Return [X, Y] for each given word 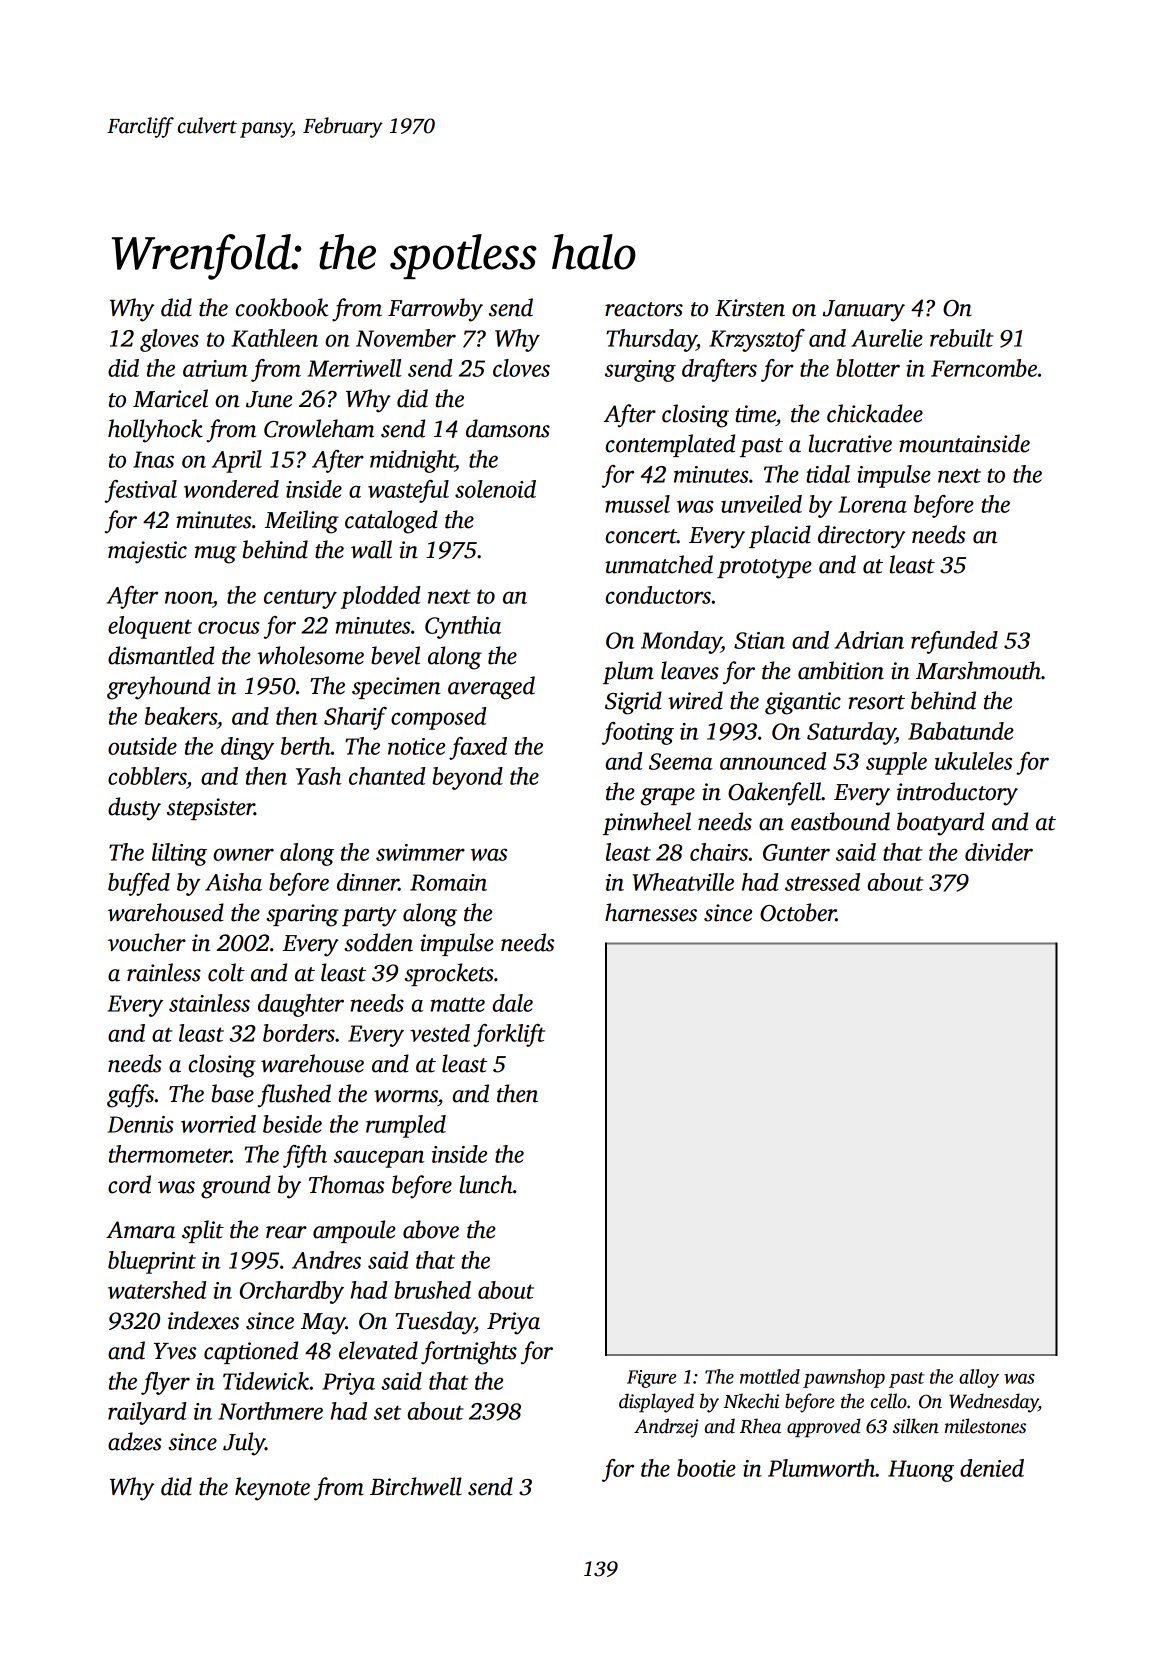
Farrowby [435, 310]
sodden [378, 942]
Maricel [170, 398]
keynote [272, 1489]
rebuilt [961, 338]
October [798, 912]
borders [299, 1033]
